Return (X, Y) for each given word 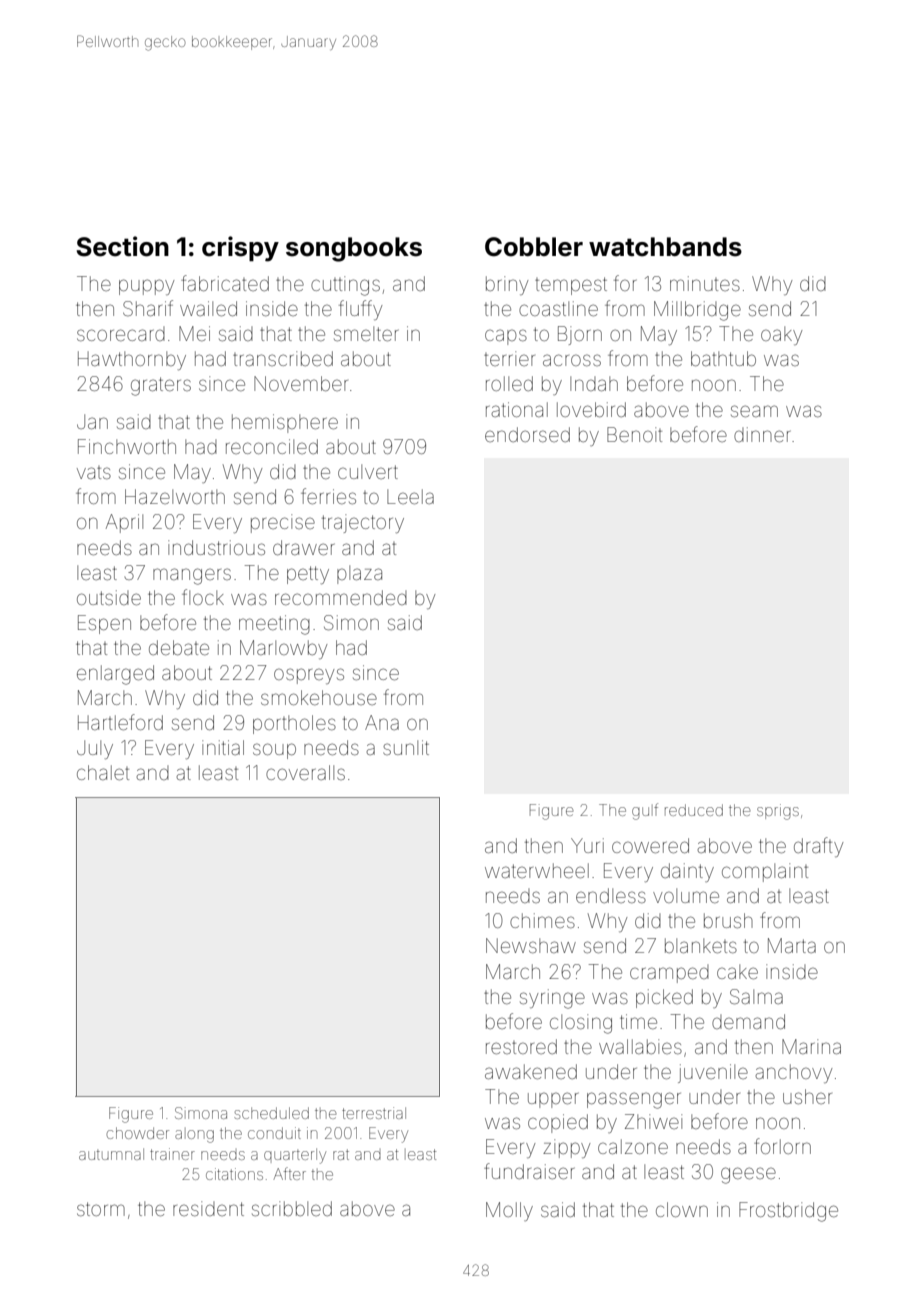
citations (234, 1174)
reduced (694, 810)
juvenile (713, 1073)
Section (123, 246)
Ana (382, 722)
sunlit (406, 747)
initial (223, 747)
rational (517, 409)
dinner (762, 434)
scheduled (271, 1113)
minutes (705, 283)
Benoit (634, 434)
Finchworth (127, 446)
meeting (274, 625)
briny (507, 285)
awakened (531, 1071)
